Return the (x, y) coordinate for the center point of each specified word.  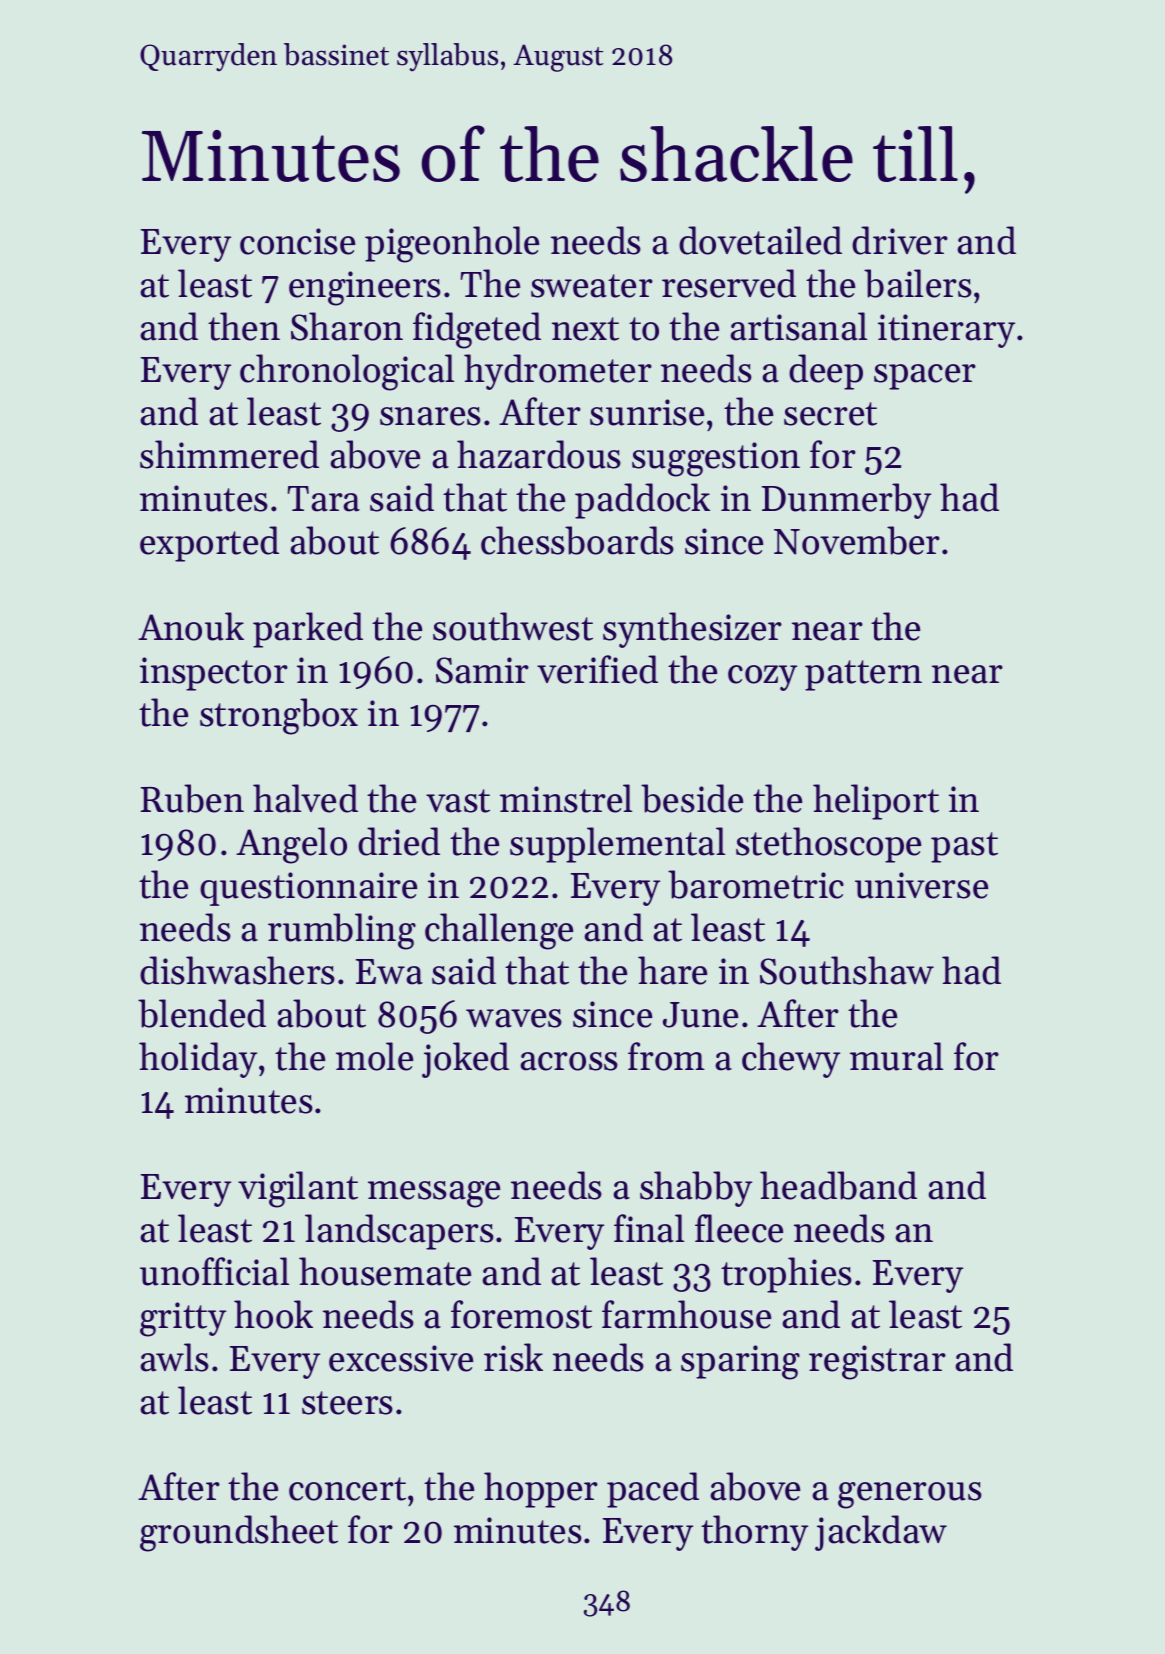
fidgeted (477, 330)
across (569, 1061)
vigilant (298, 1189)
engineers (365, 288)
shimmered (229, 454)
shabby (696, 1189)
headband (838, 1185)
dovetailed (760, 240)
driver (900, 240)
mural (896, 1056)
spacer (925, 377)
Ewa (389, 972)
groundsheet (239, 1533)
